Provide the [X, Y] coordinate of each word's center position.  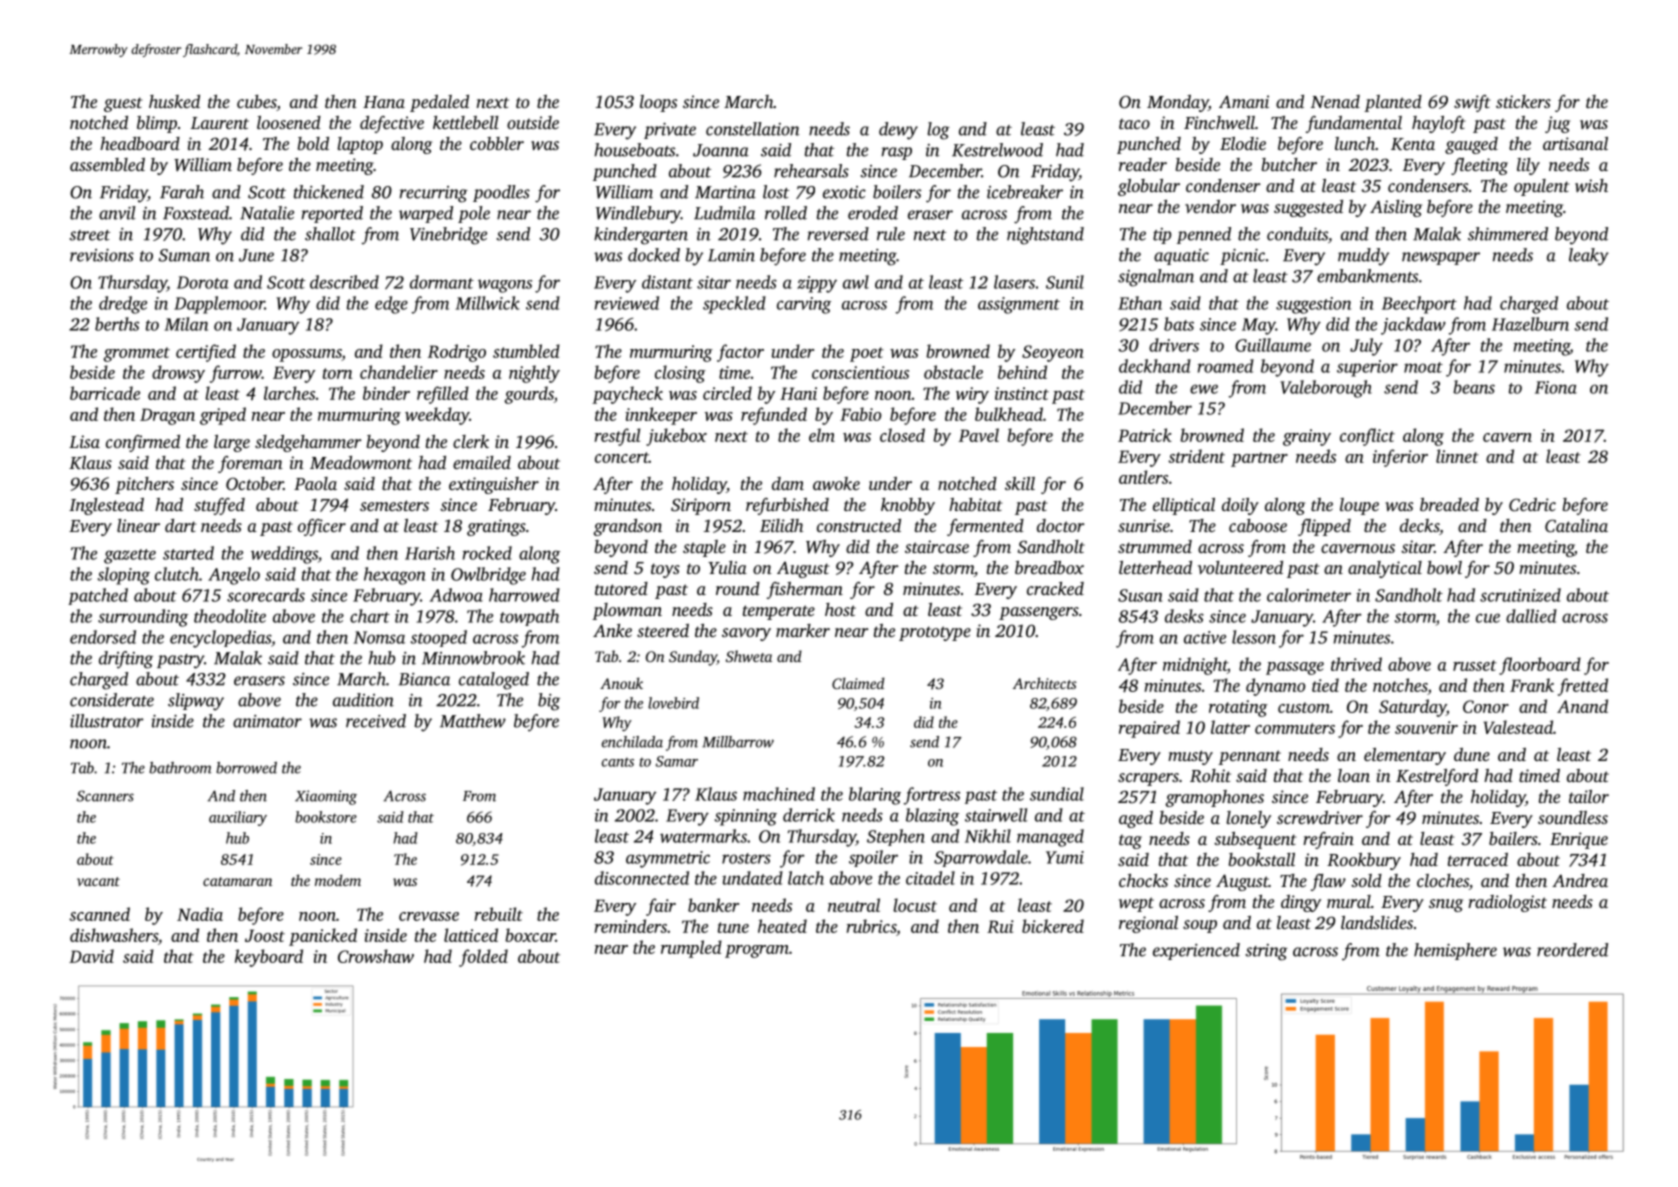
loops [658, 103]
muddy [1363, 257]
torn [337, 373]
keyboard [269, 958]
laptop [360, 145]
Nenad [1335, 101]
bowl [1444, 567]
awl [856, 282]
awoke [836, 483]
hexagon [395, 576]
